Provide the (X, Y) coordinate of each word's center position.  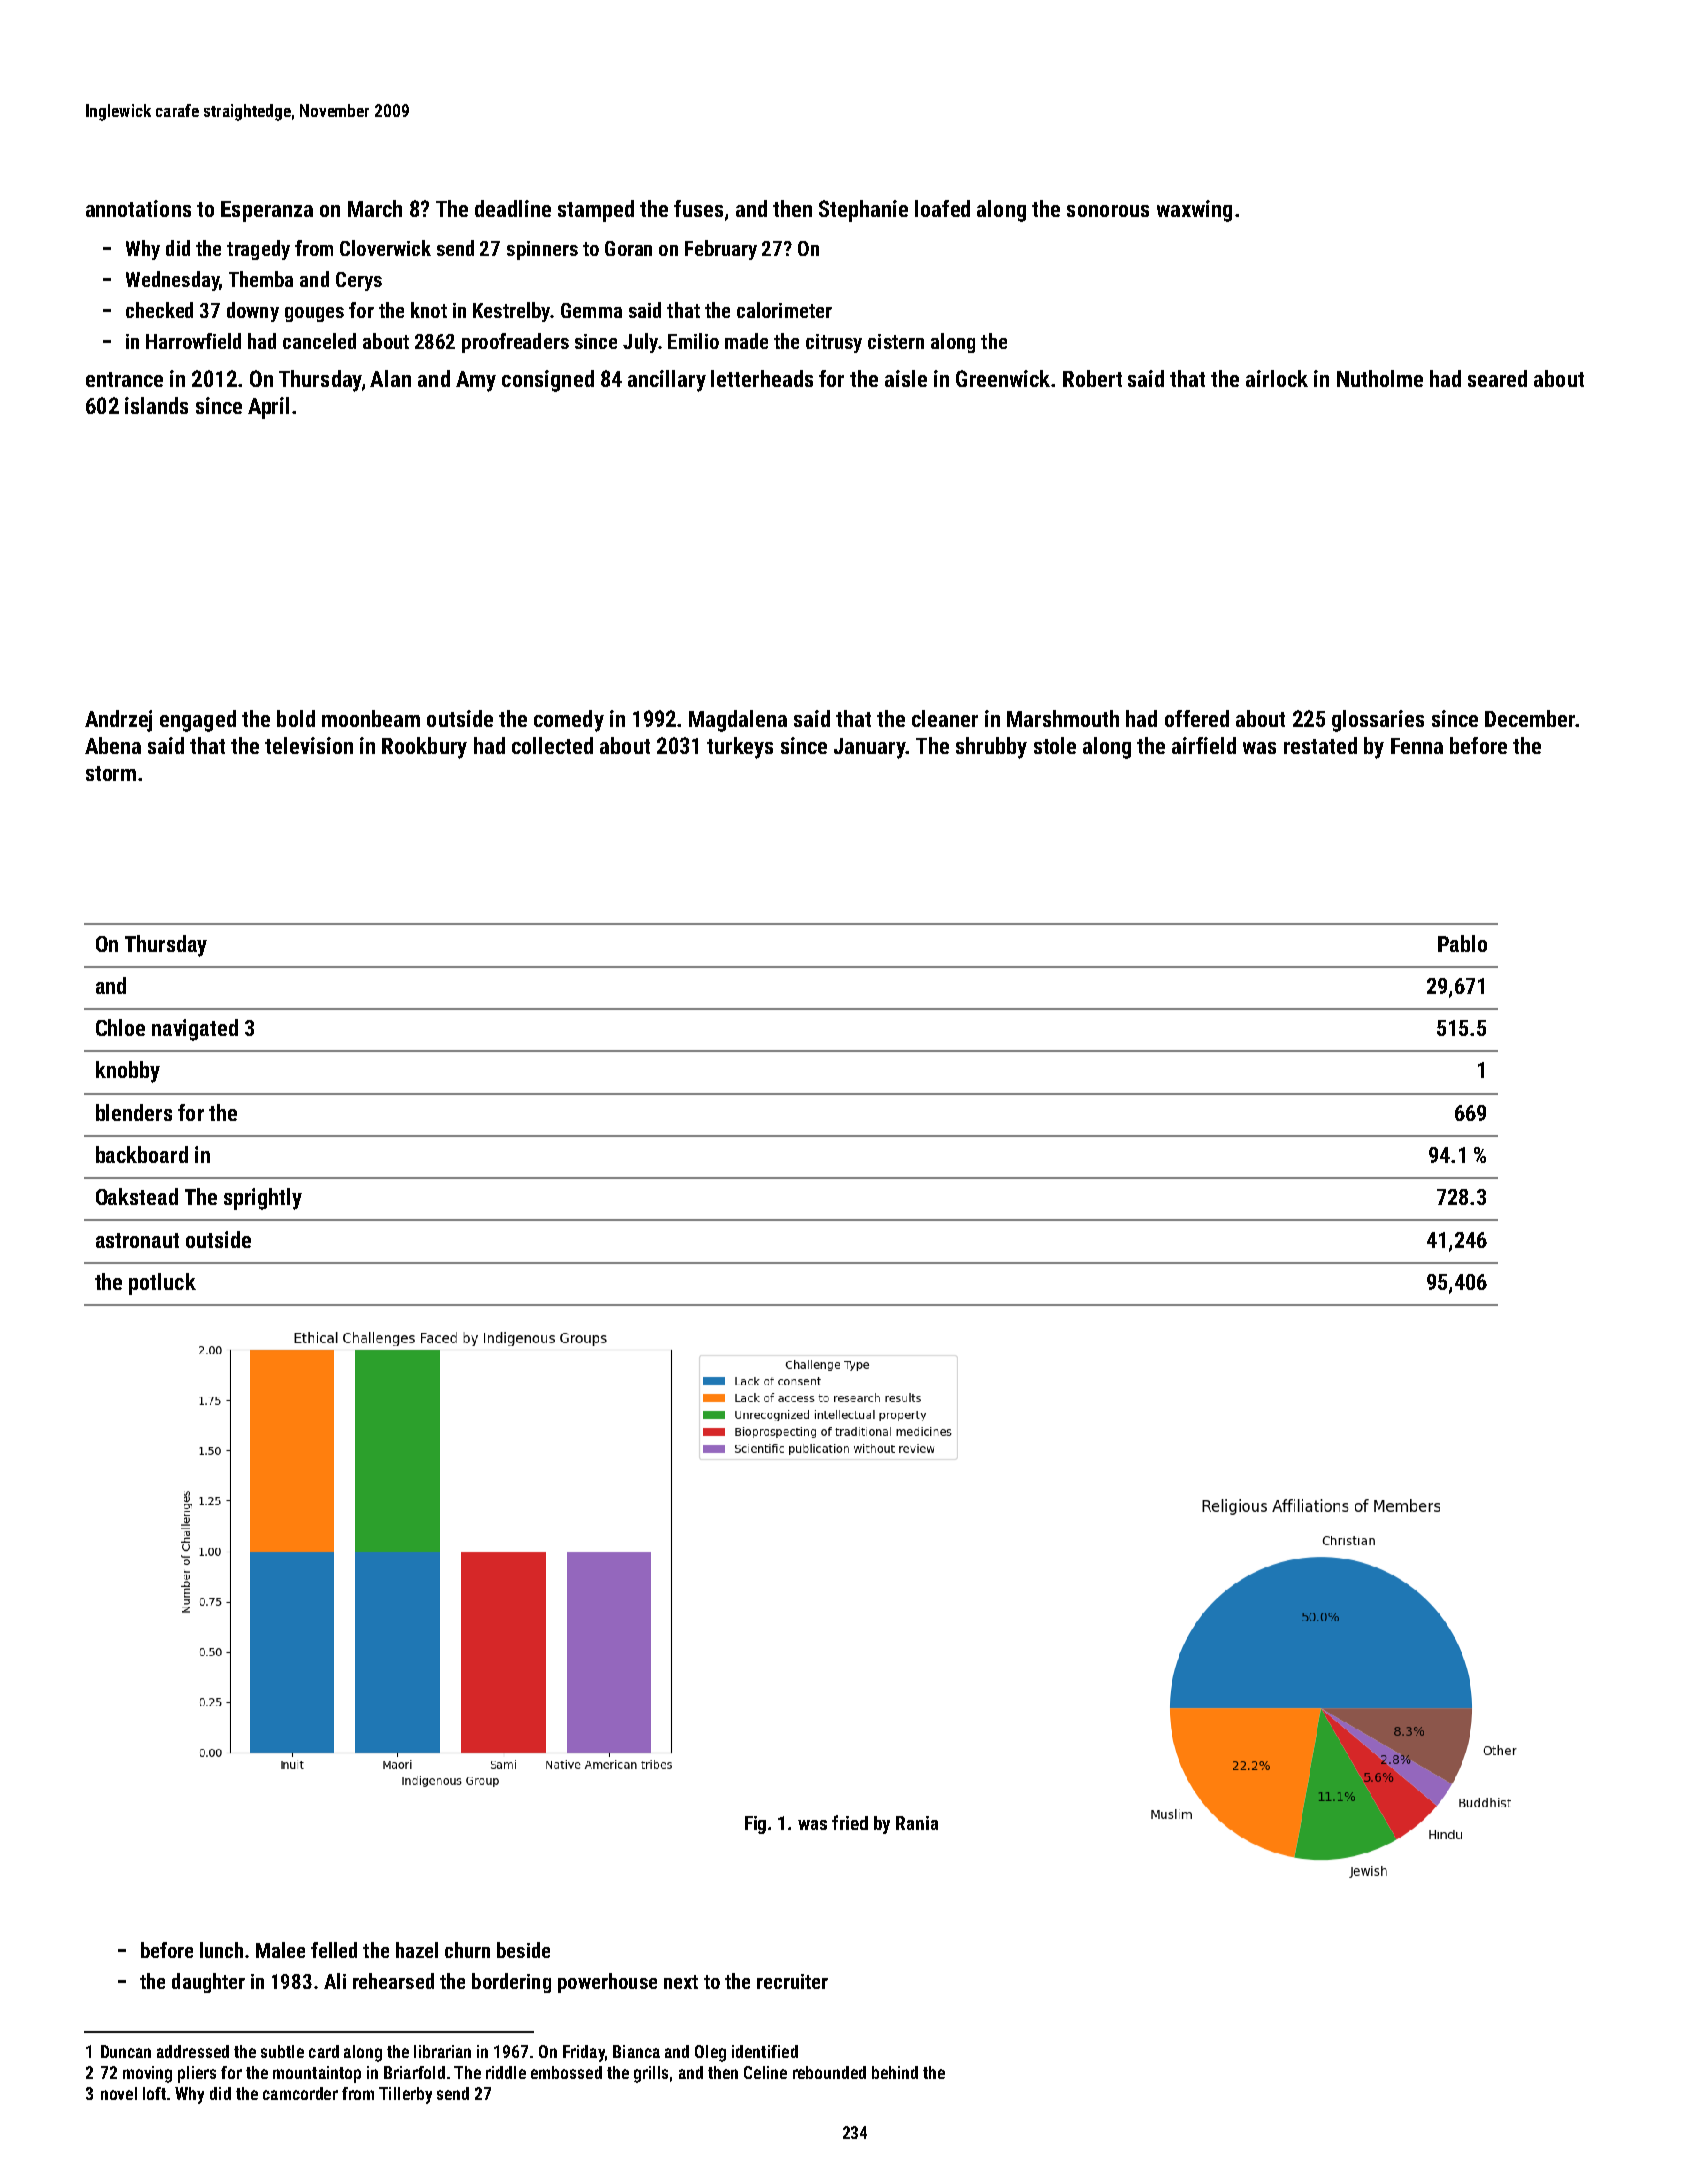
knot (429, 310)
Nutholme (1380, 378)
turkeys (740, 748)
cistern (896, 341)
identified (765, 2051)
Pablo (1462, 943)
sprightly (263, 1199)
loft (154, 2093)
